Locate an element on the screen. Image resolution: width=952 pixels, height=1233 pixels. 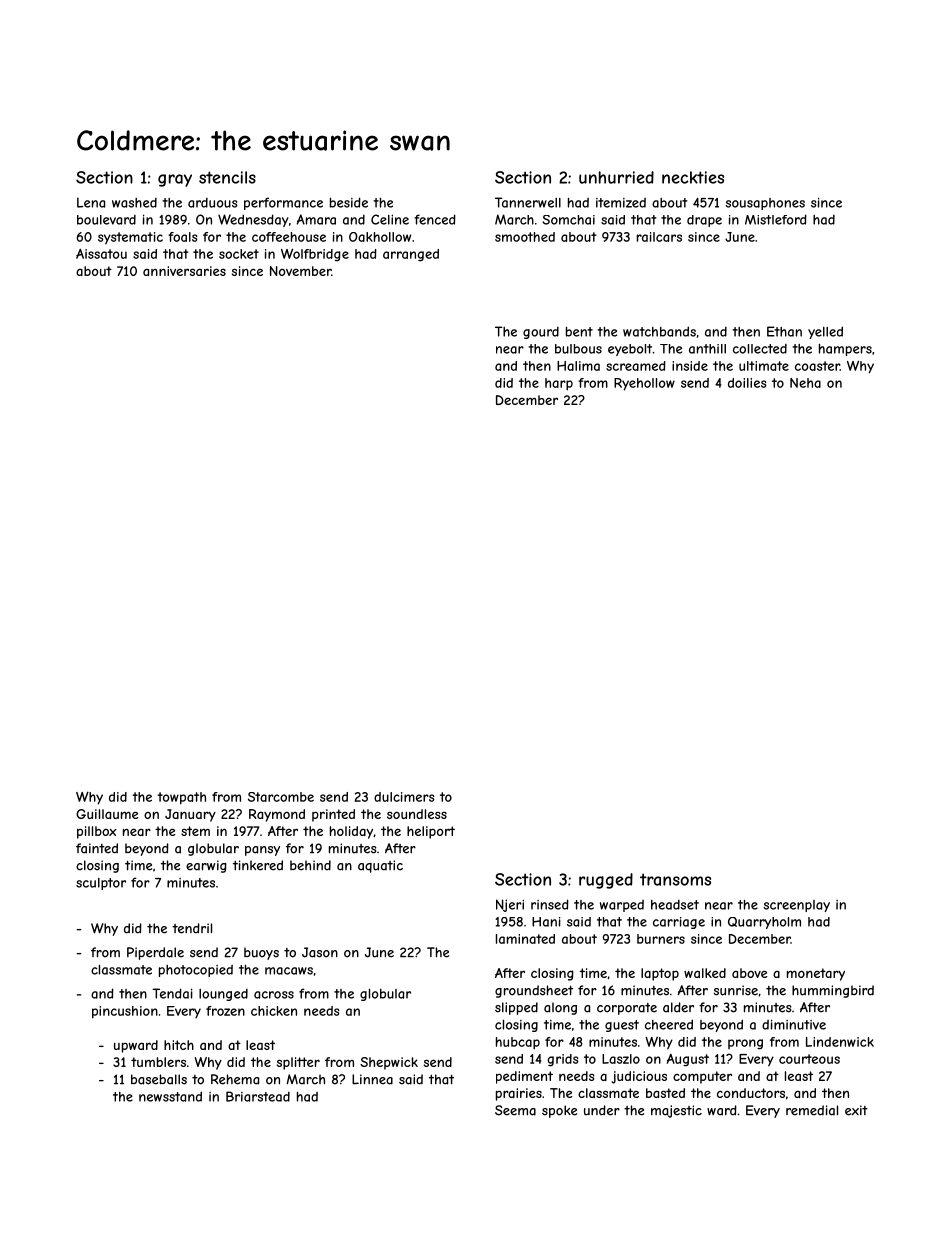
tinkered is located at coordinates (258, 865).
